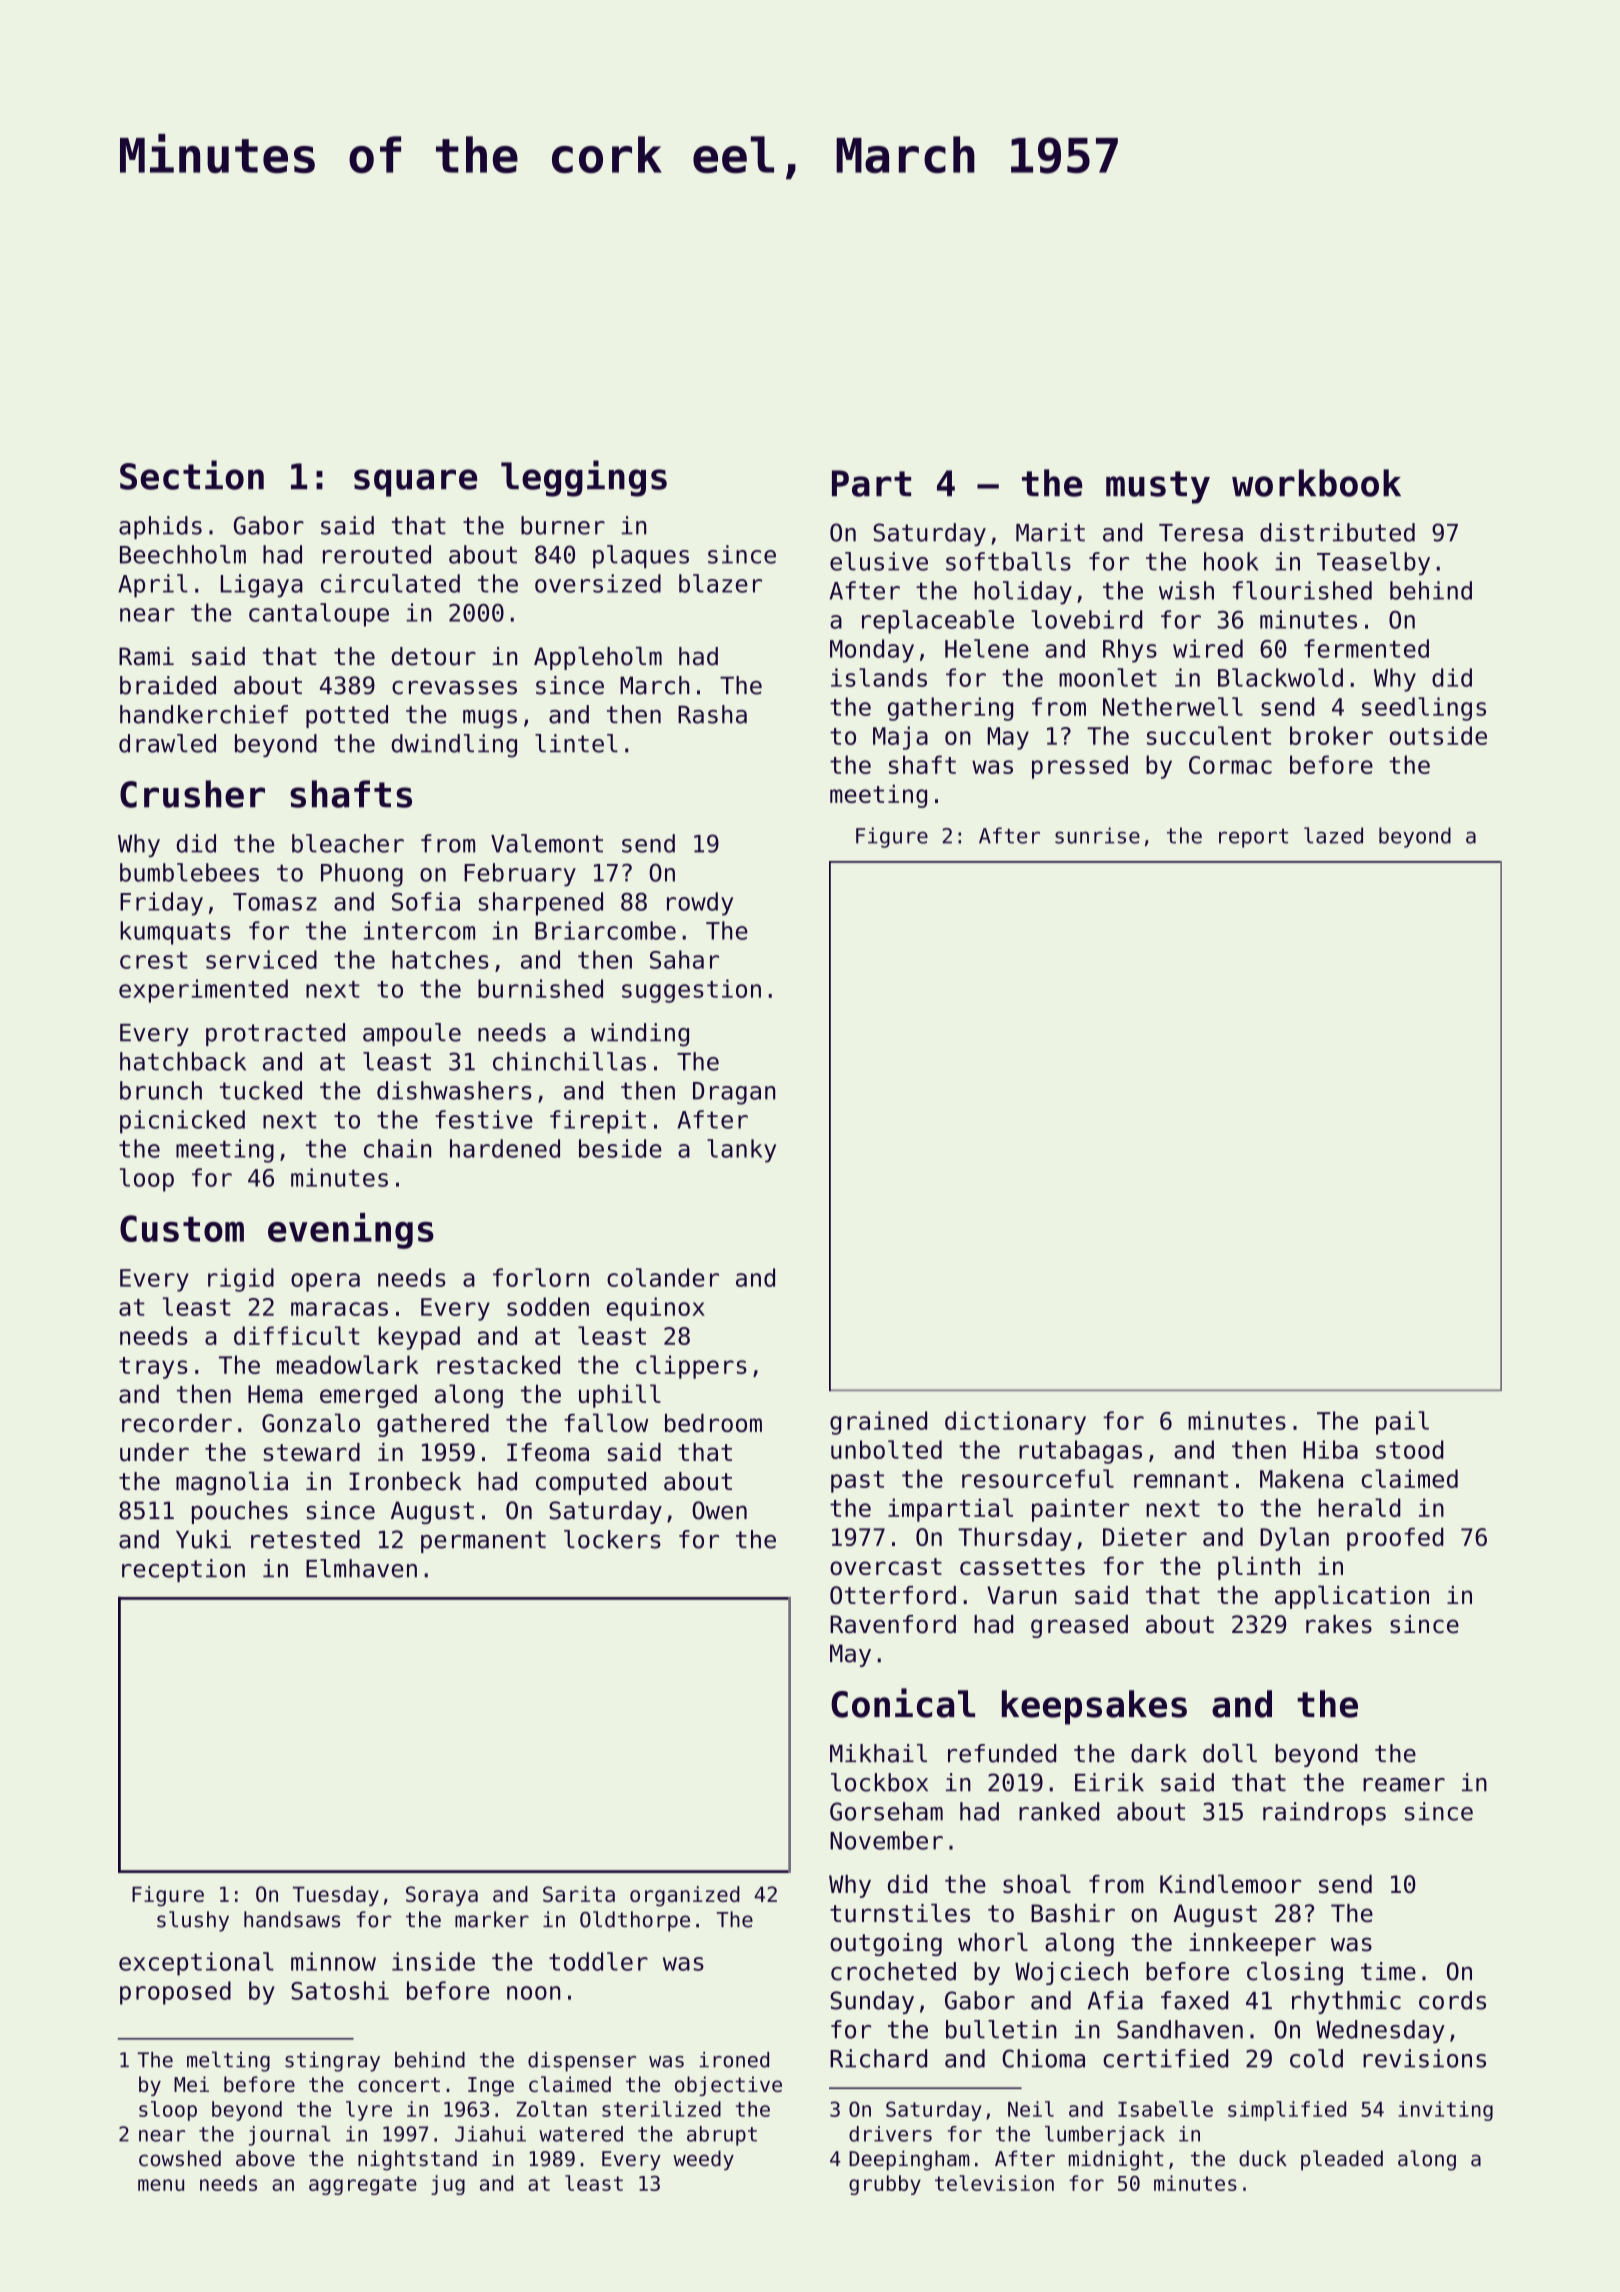  I want to click on Section, so click(192, 475).
